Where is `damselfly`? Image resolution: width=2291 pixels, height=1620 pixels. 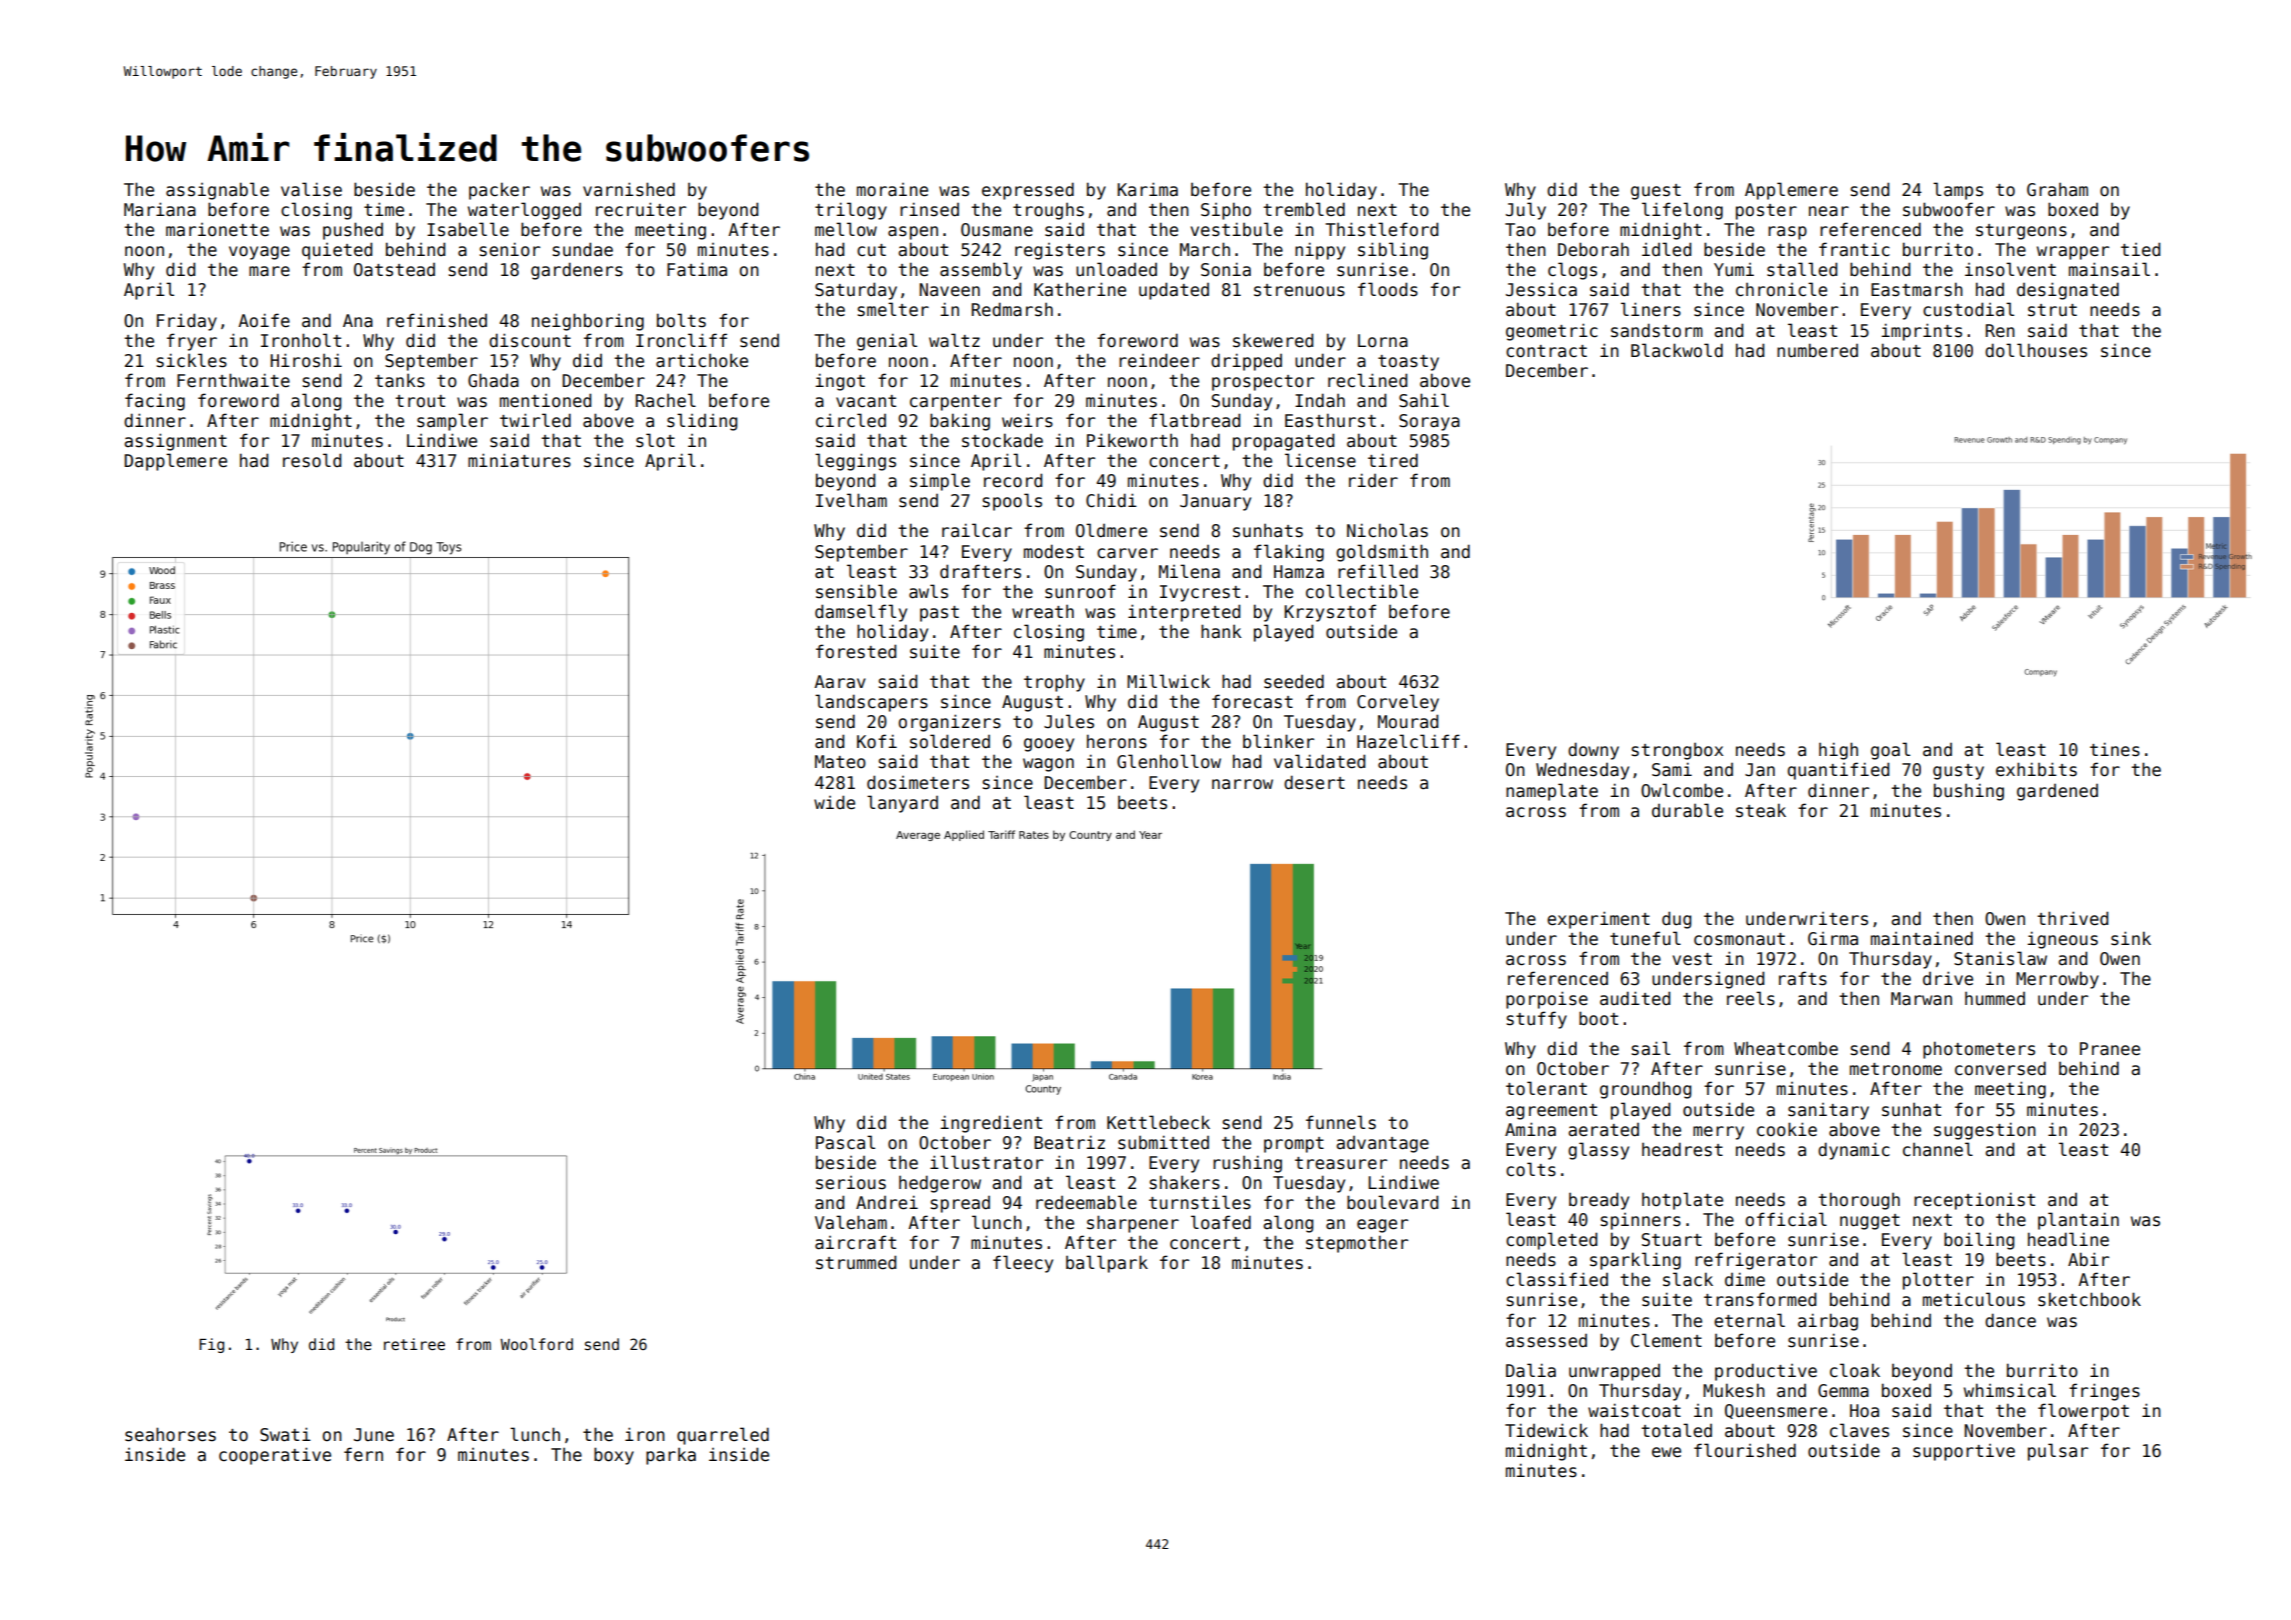 damselfly is located at coordinates (861, 613).
